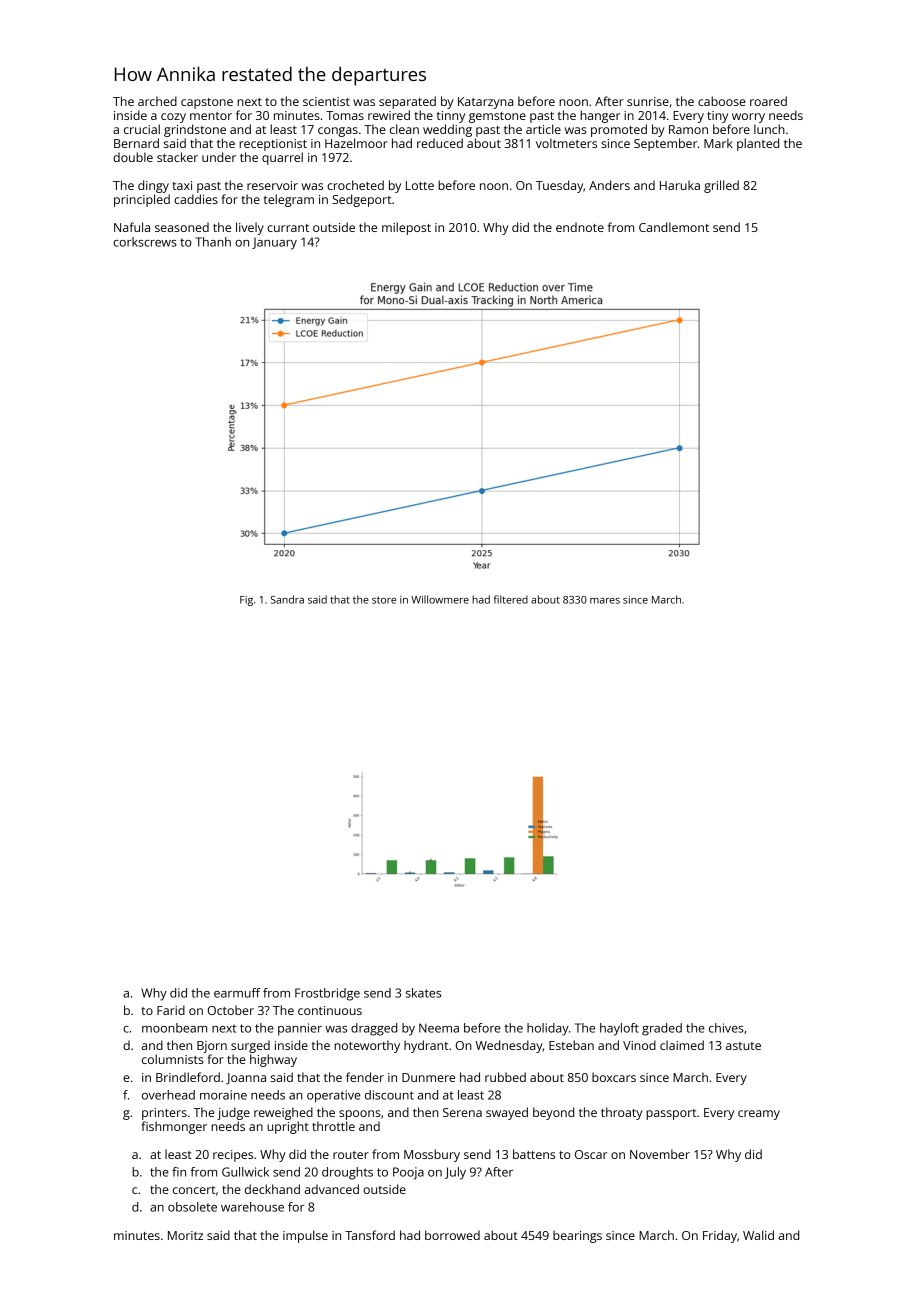 Image resolution: width=924 pixels, height=1308 pixels. I want to click on mares, so click(605, 601).
